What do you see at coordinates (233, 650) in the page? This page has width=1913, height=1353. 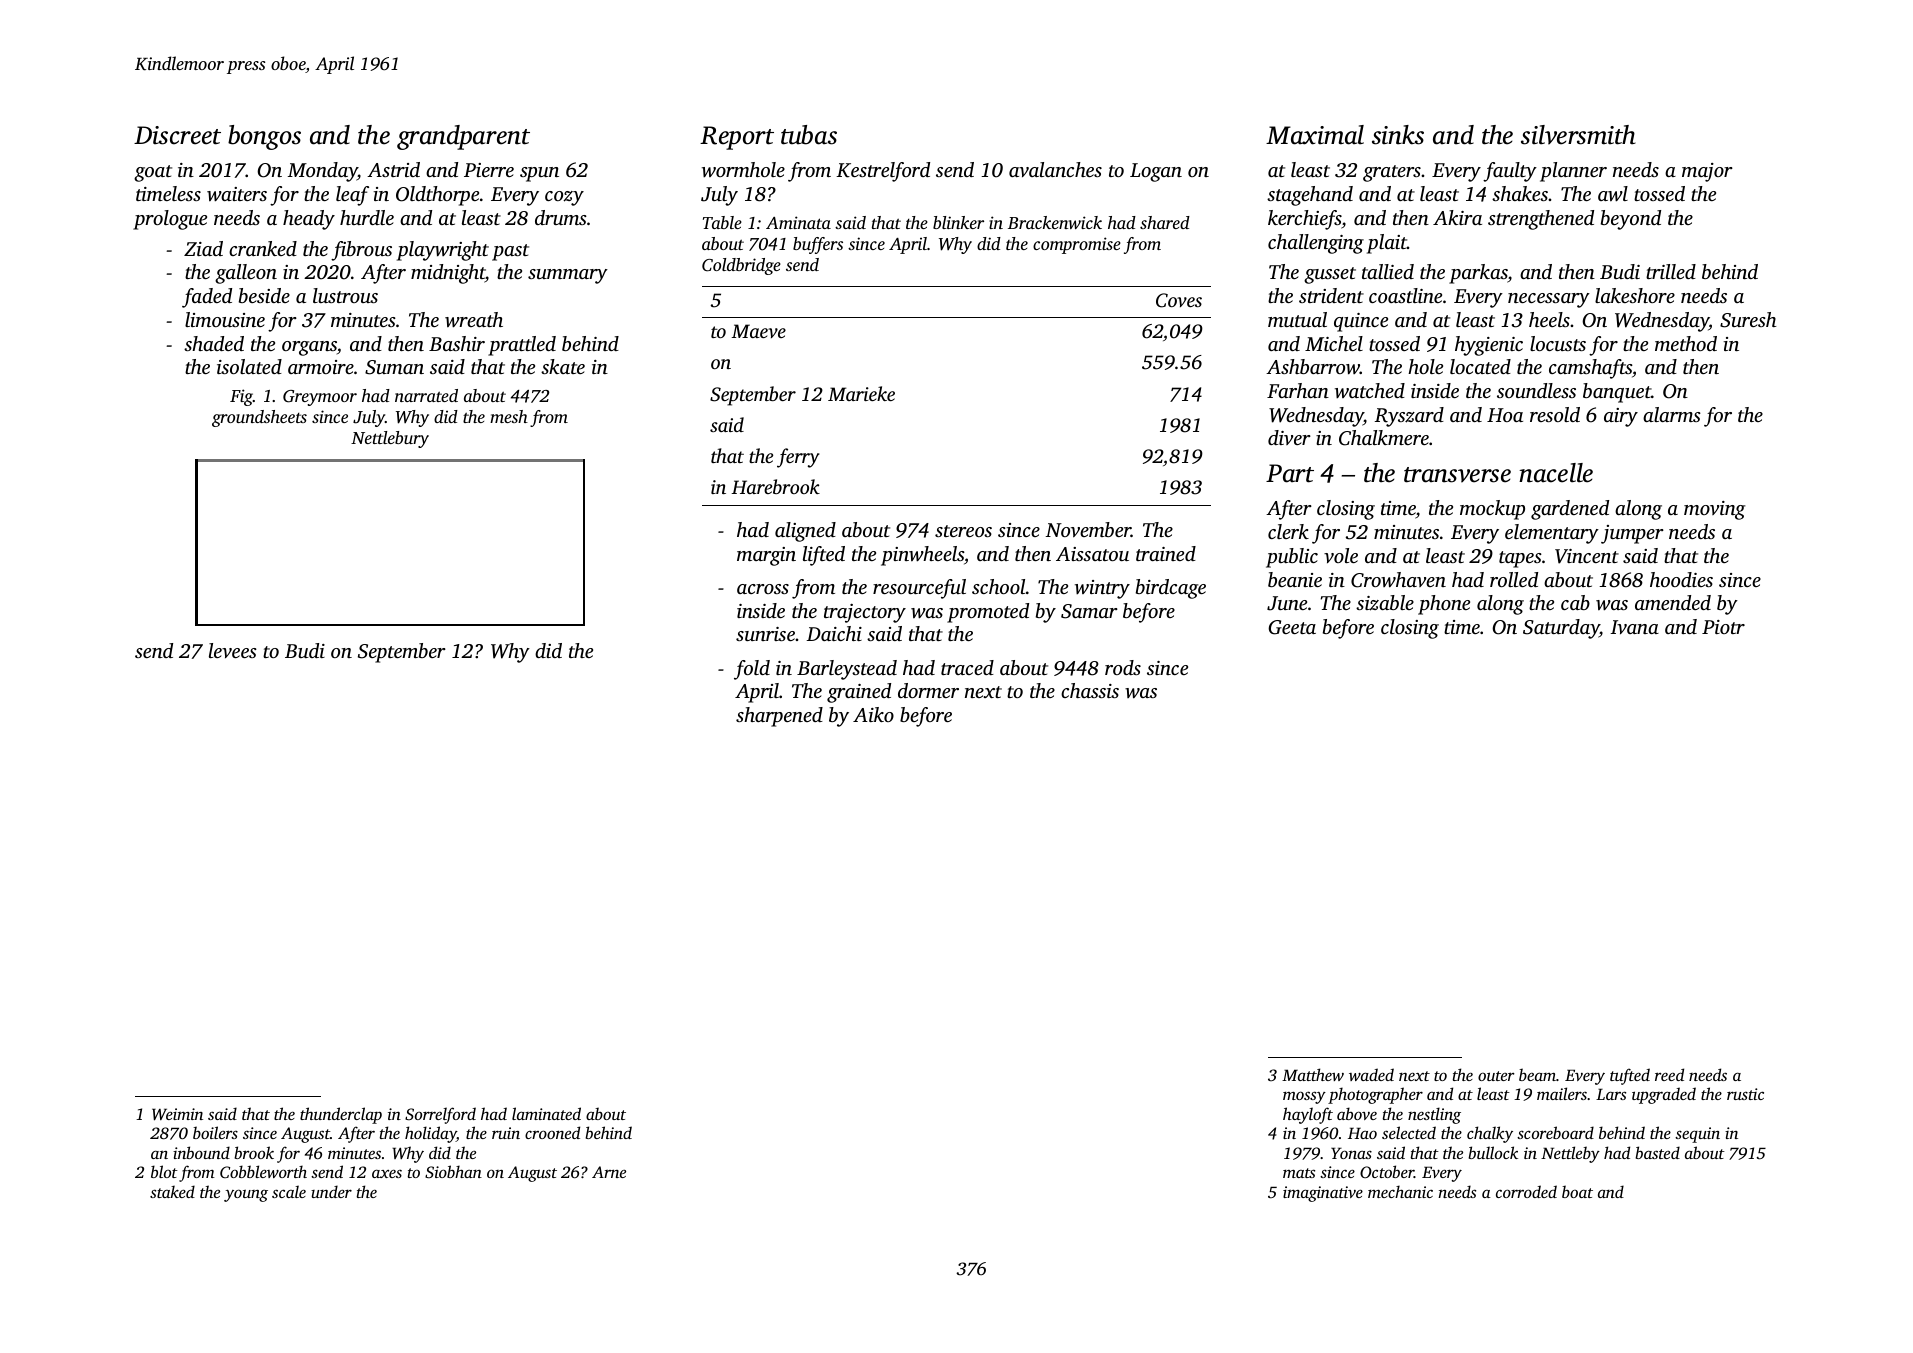 I see `levees` at bounding box center [233, 650].
